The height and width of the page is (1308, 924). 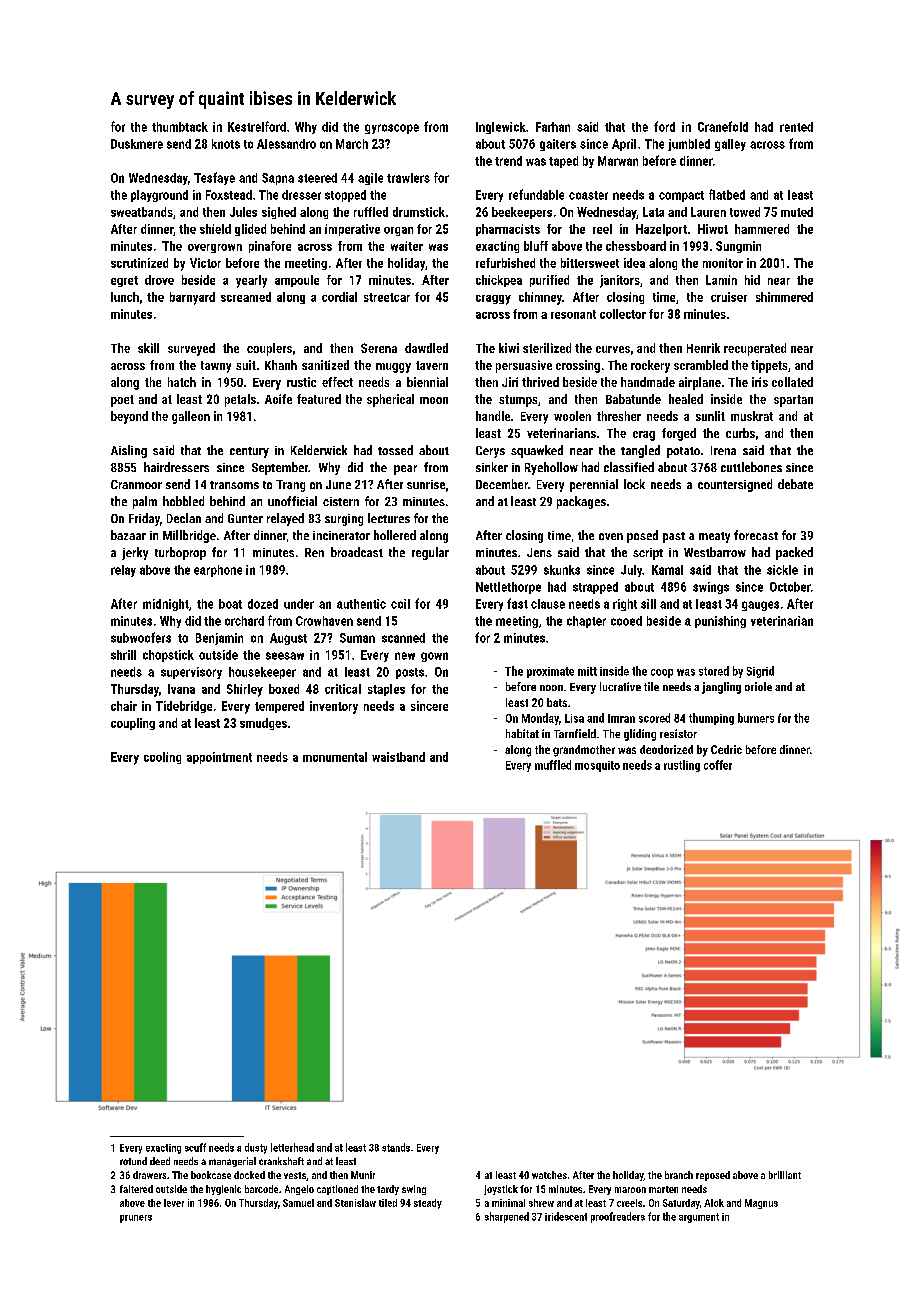 What do you see at coordinates (249, 452) in the page?
I see `century` at bounding box center [249, 452].
